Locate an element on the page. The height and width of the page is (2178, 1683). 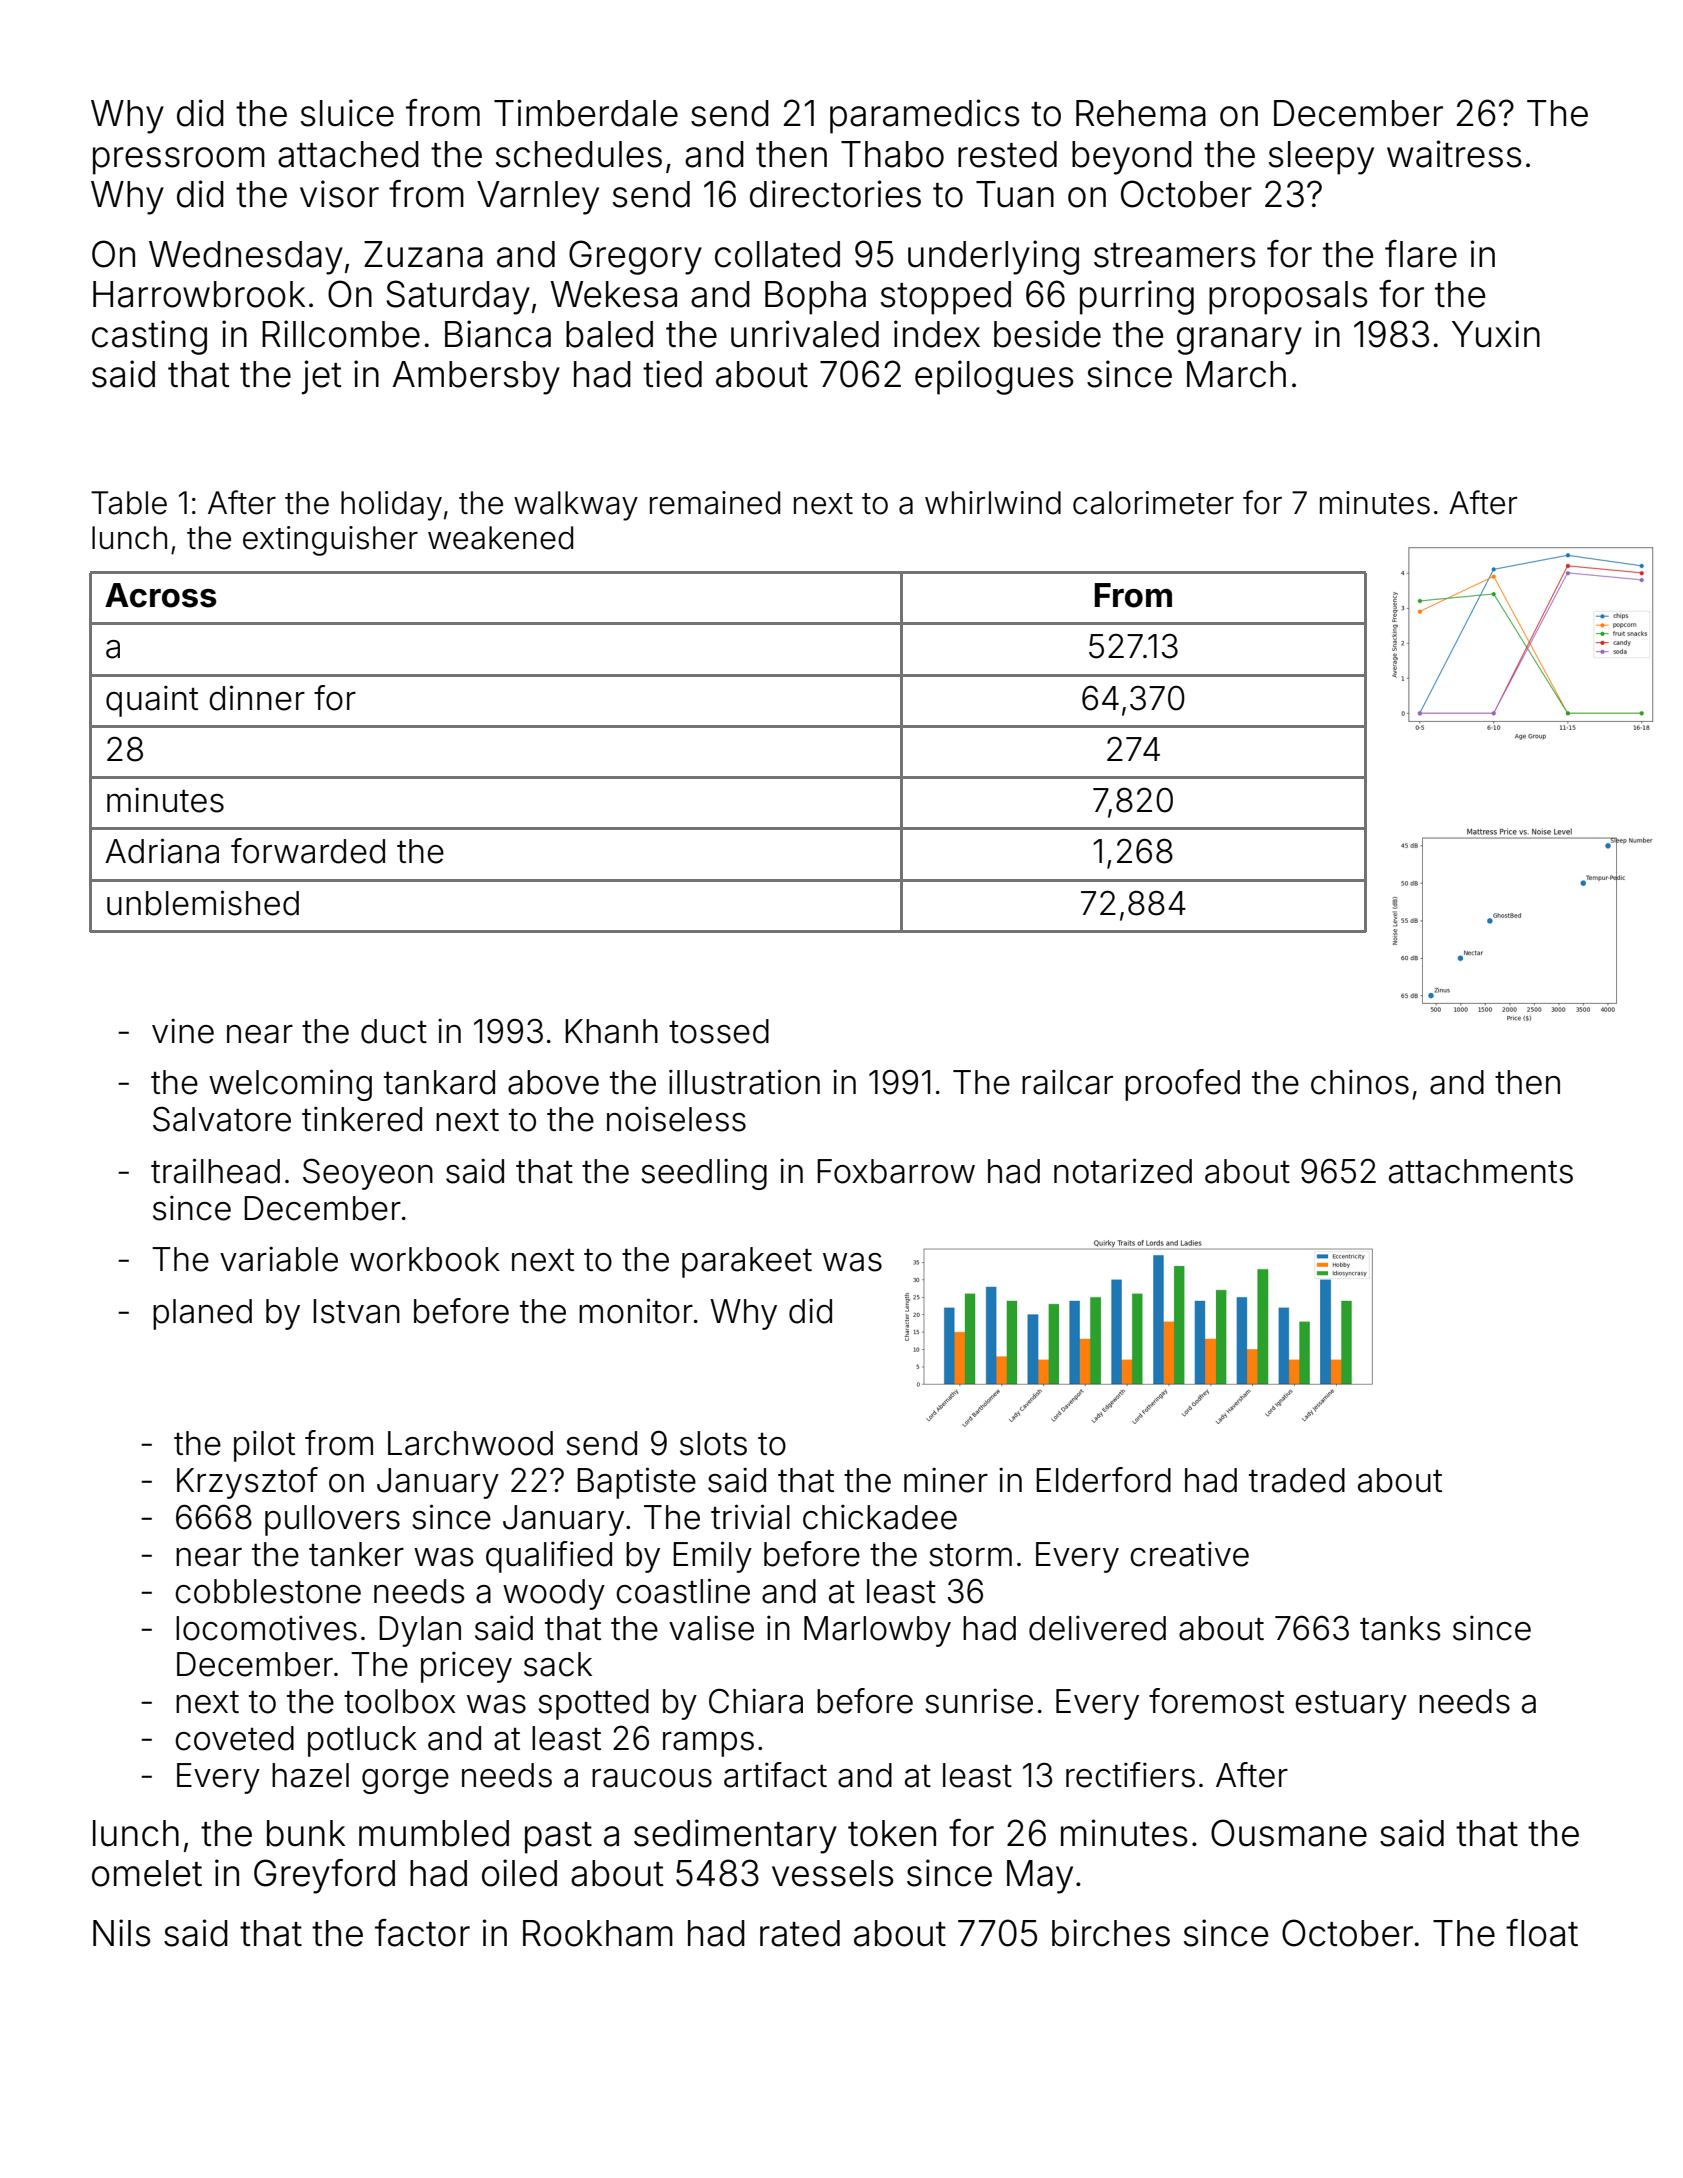
waitress is located at coordinates (1454, 154).
